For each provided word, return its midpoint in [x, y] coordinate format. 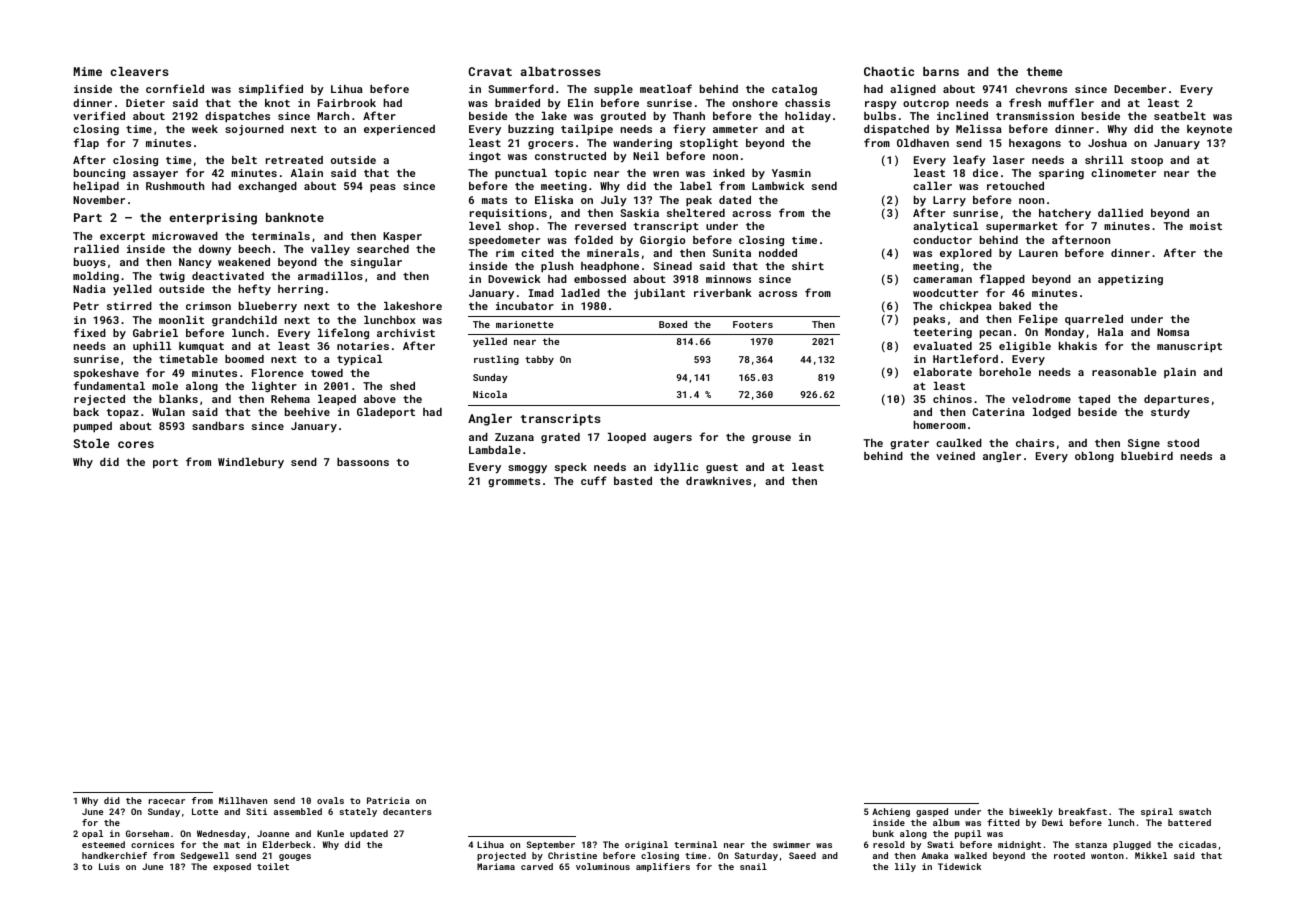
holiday [808, 117]
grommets [514, 482]
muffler [1071, 102]
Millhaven [243, 800]
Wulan [168, 412]
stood [1183, 443]
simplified [271, 89]
